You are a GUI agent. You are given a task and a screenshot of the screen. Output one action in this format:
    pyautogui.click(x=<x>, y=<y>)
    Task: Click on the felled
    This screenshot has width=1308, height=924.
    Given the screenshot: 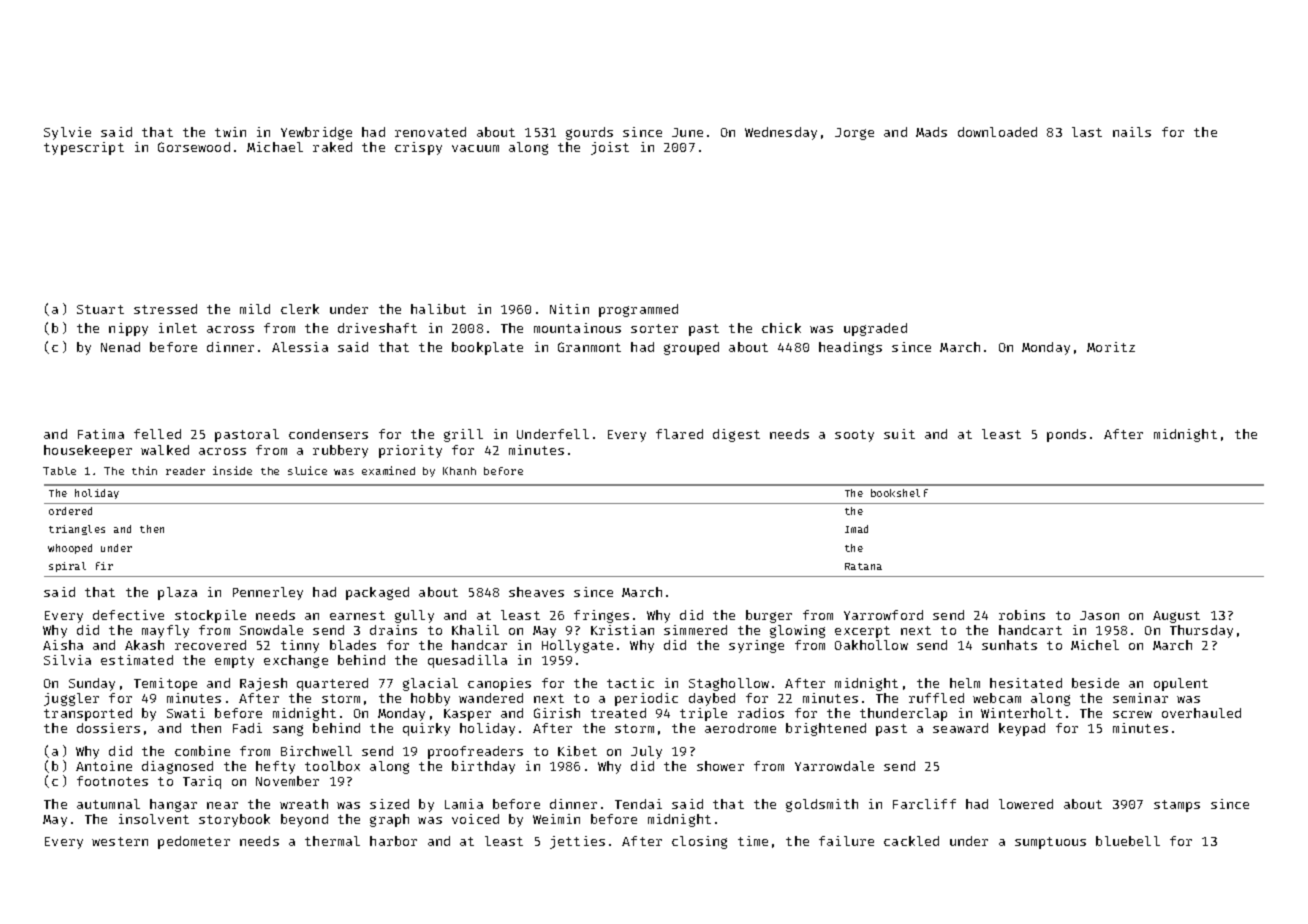 What is the action you would take?
    pyautogui.click(x=157, y=434)
